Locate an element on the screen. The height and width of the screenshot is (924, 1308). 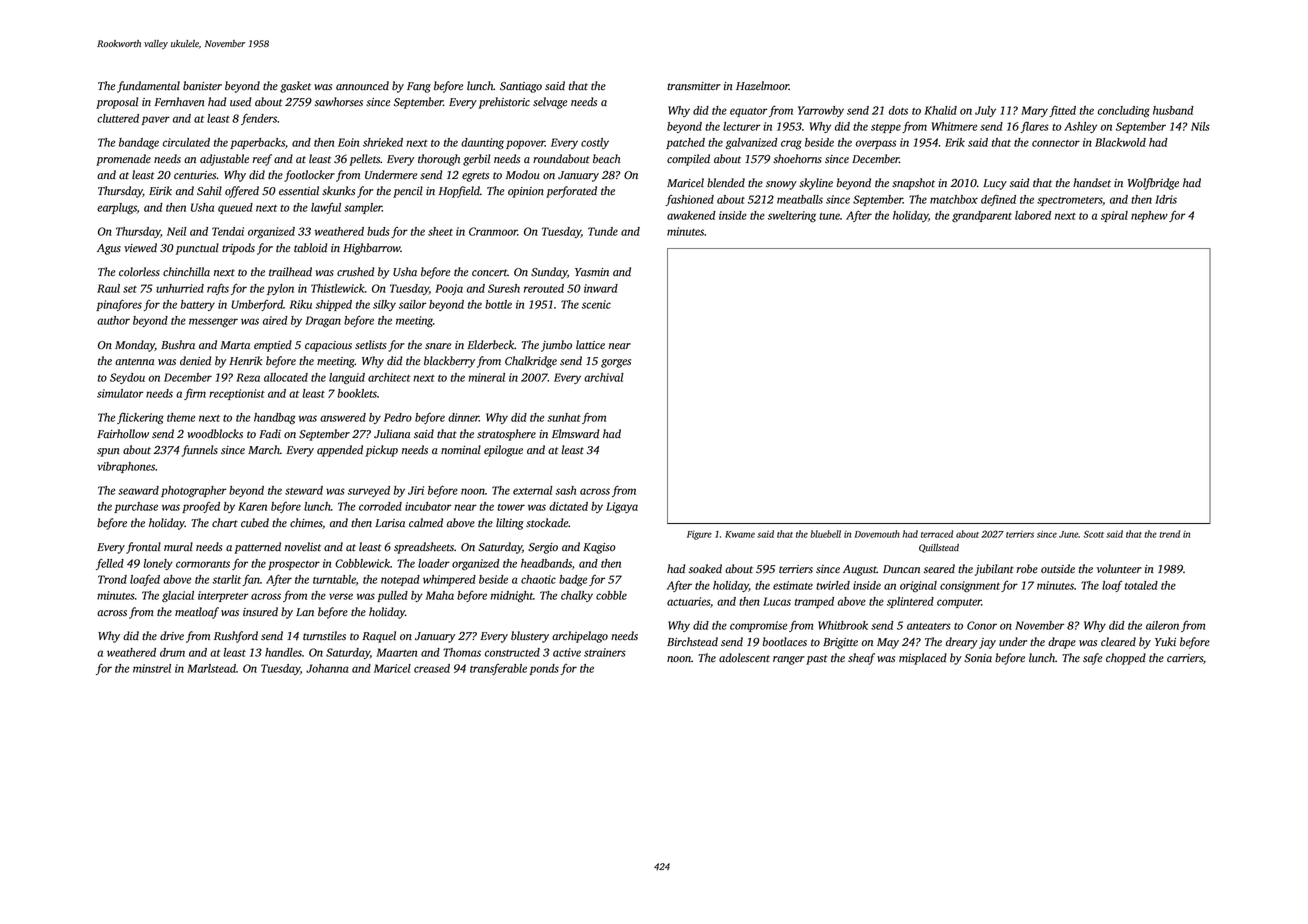
Blackwold is located at coordinates (1120, 142).
